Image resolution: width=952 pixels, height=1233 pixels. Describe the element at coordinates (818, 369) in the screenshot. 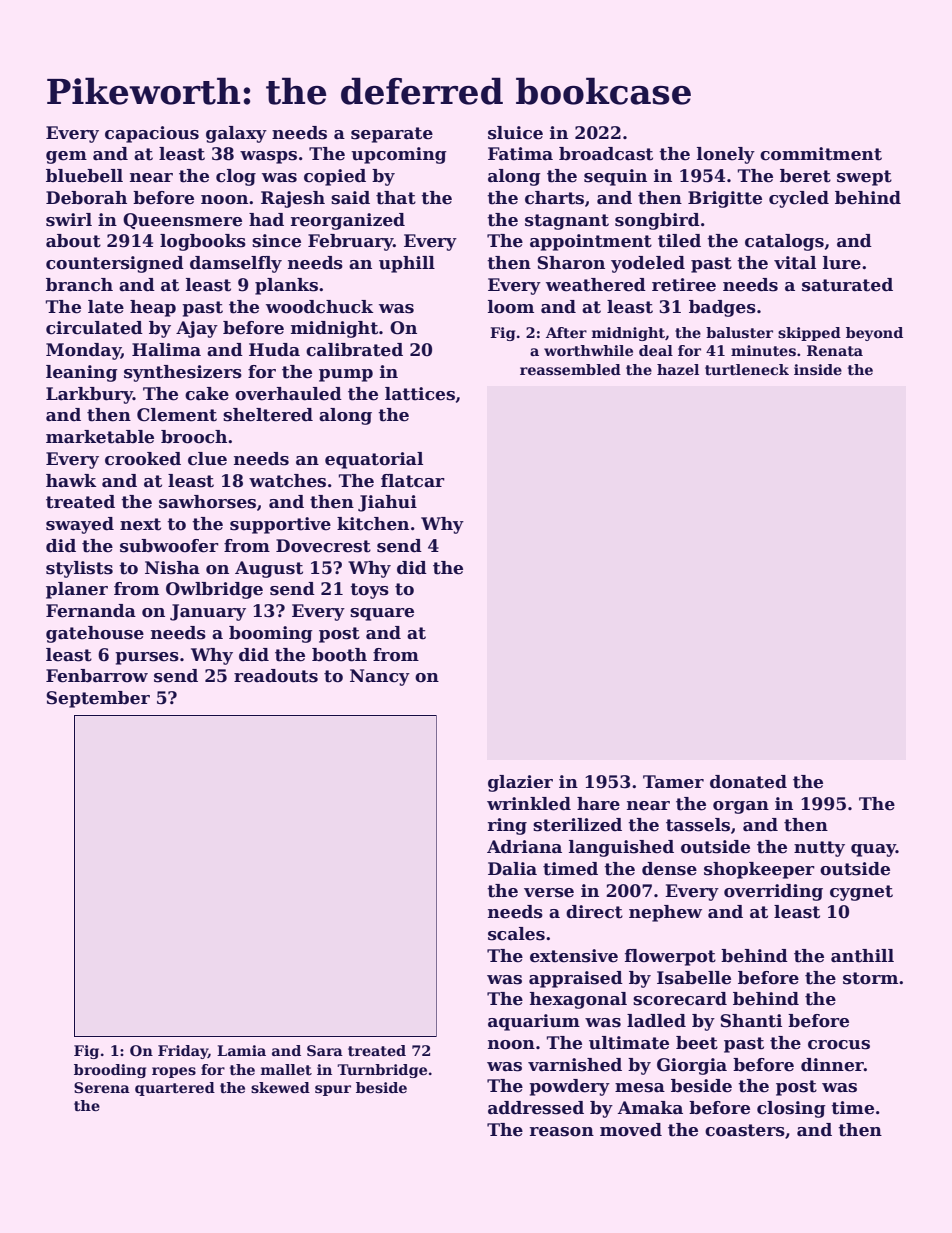

I see `inside` at that location.
